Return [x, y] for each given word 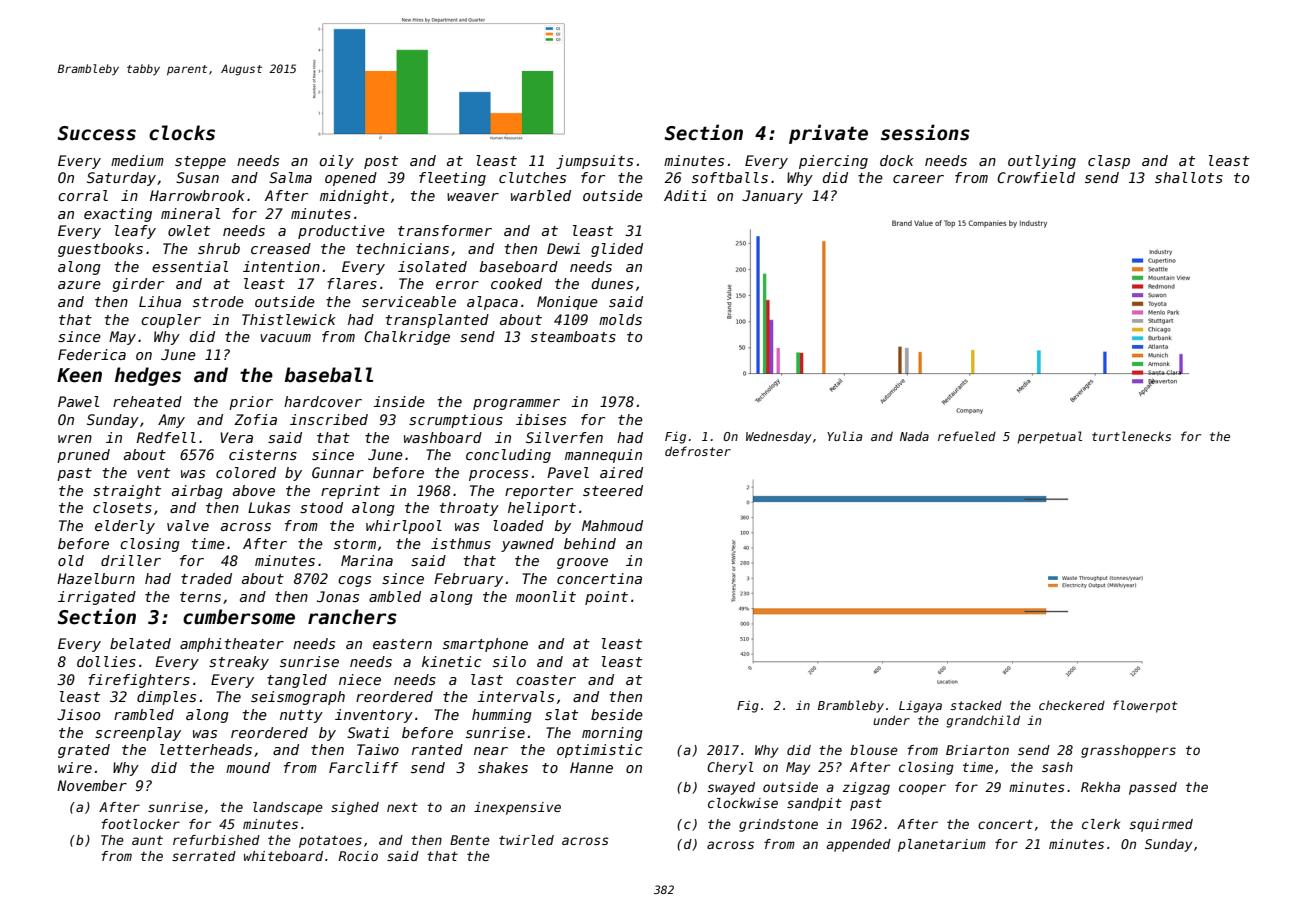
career [918, 179]
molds [620, 319]
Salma [290, 177]
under [891, 720]
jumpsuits [594, 162]
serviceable [409, 301]
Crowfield [1036, 177]
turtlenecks [1131, 436]
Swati [368, 732]
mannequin [603, 456]
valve [188, 525]
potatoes [330, 841]
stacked [976, 705]
